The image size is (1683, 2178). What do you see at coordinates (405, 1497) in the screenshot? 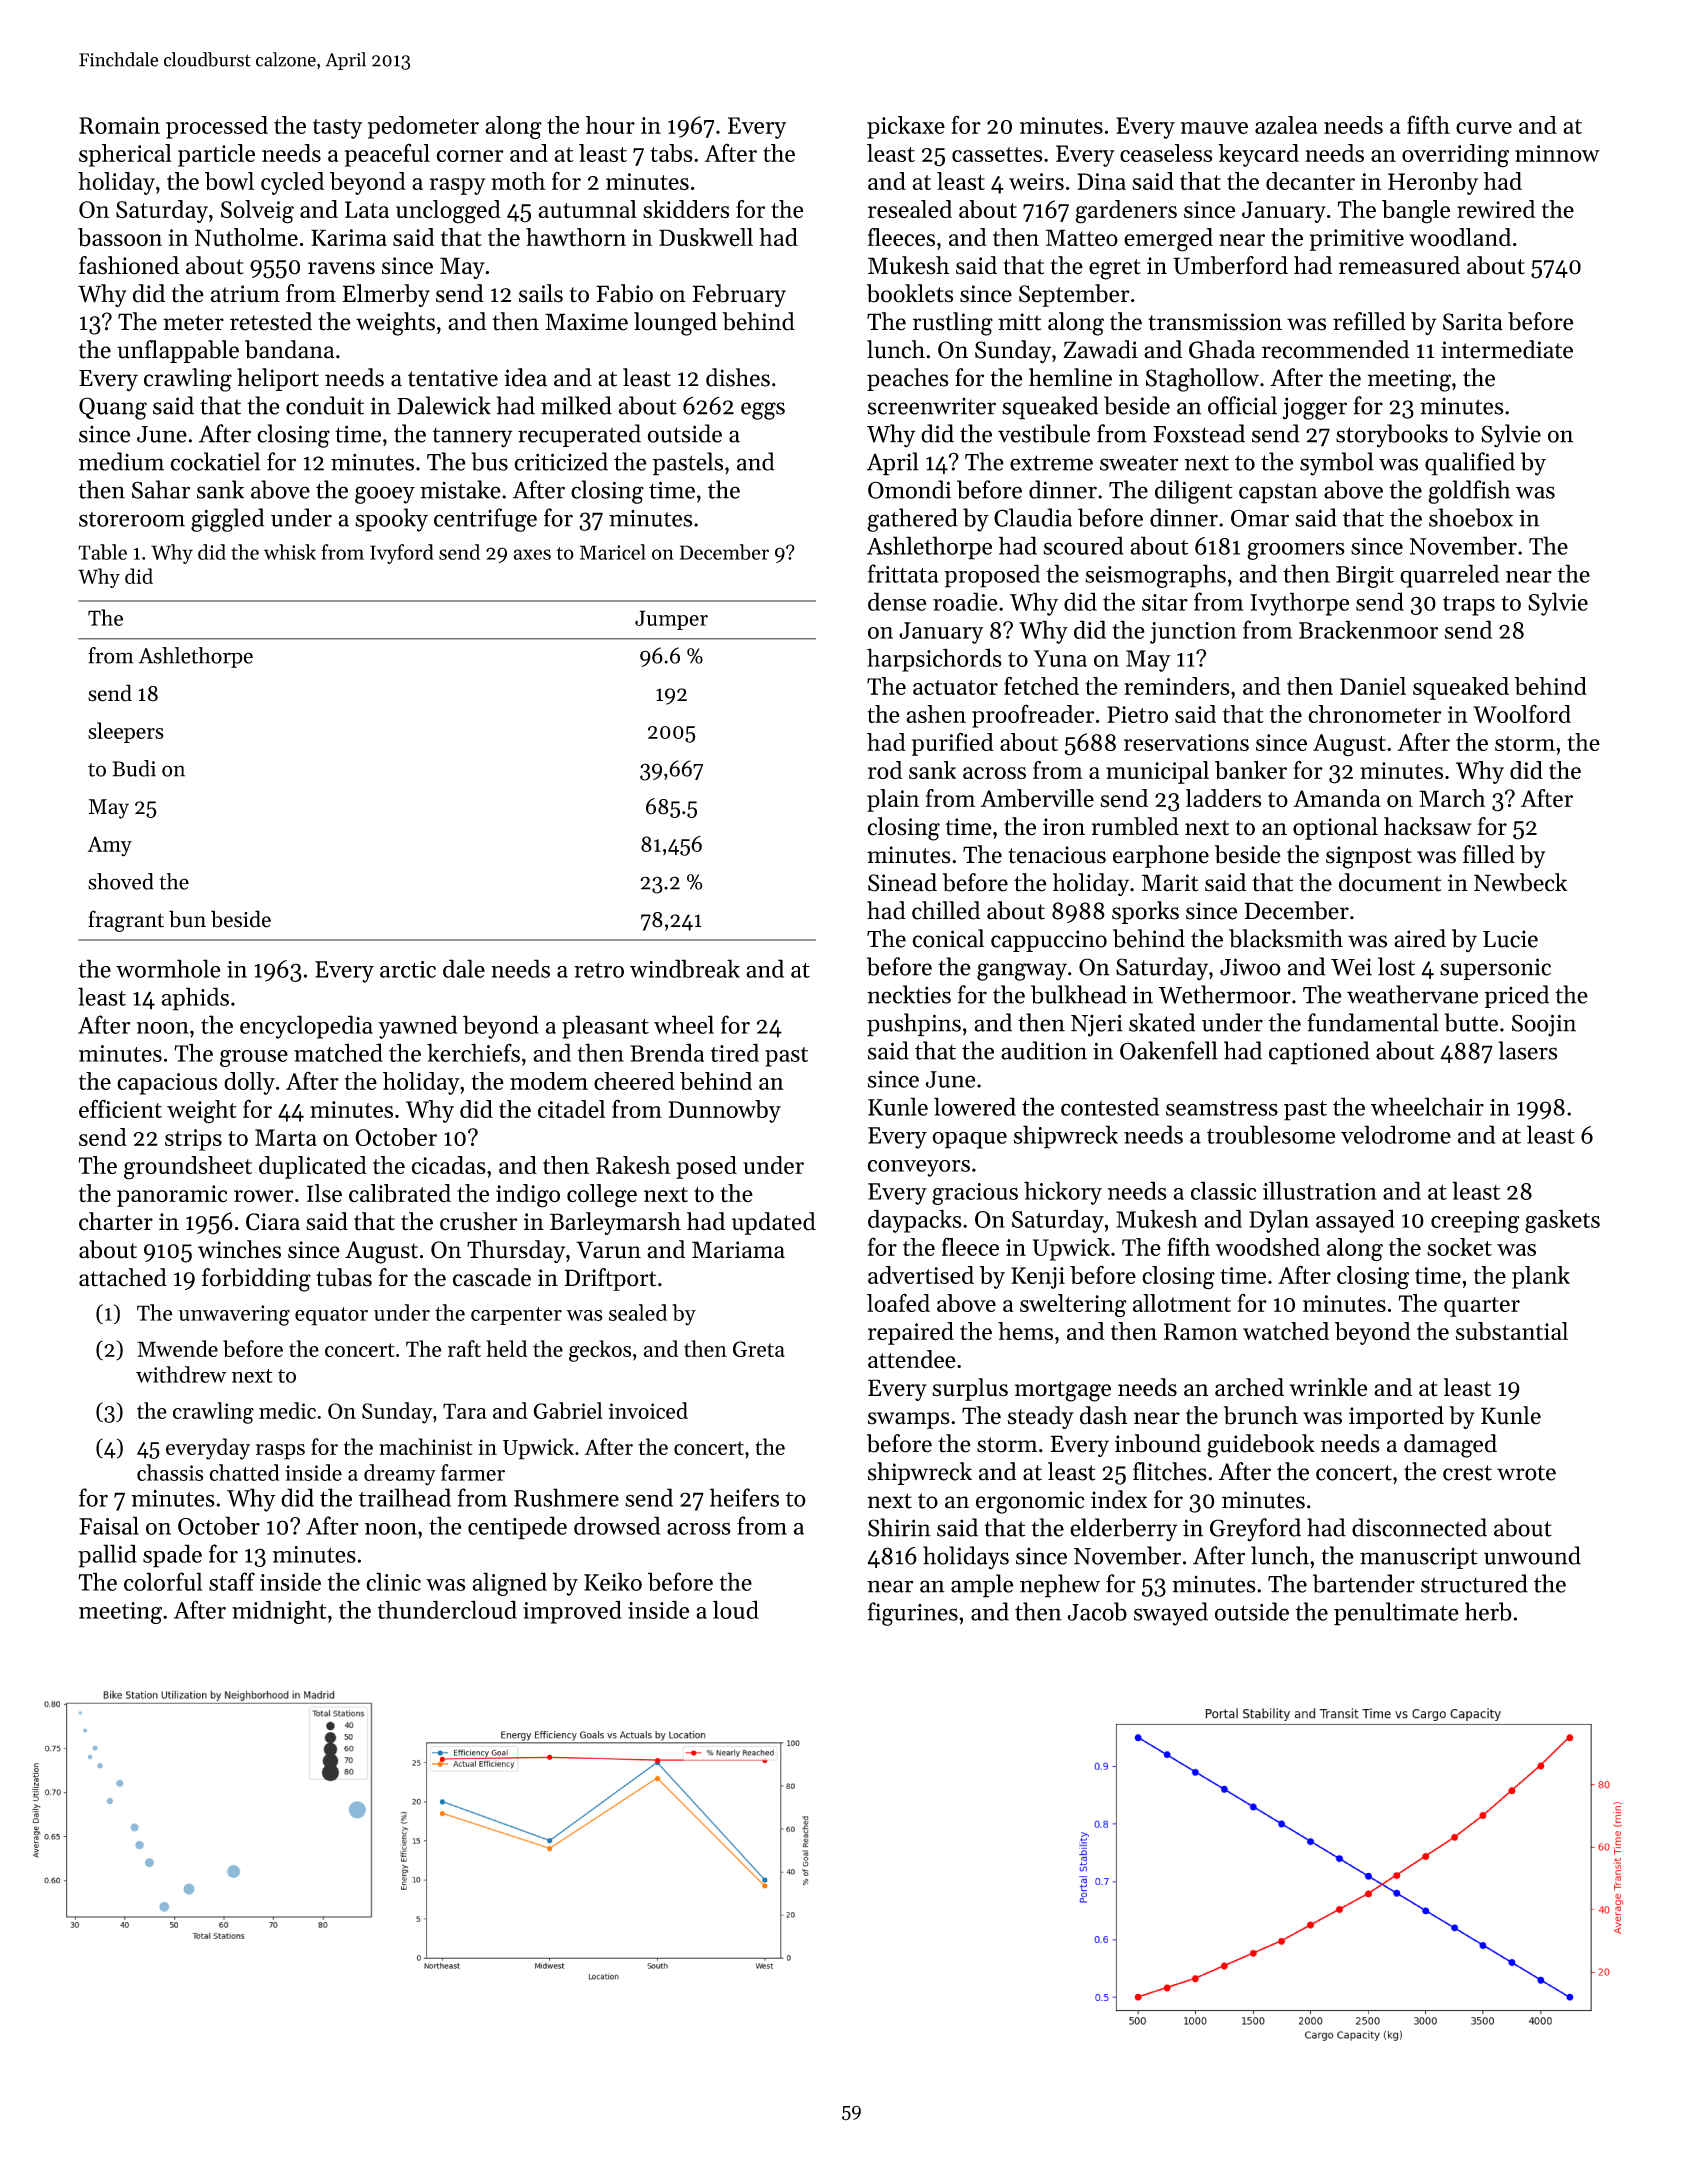
I see `trailhead` at bounding box center [405, 1497].
